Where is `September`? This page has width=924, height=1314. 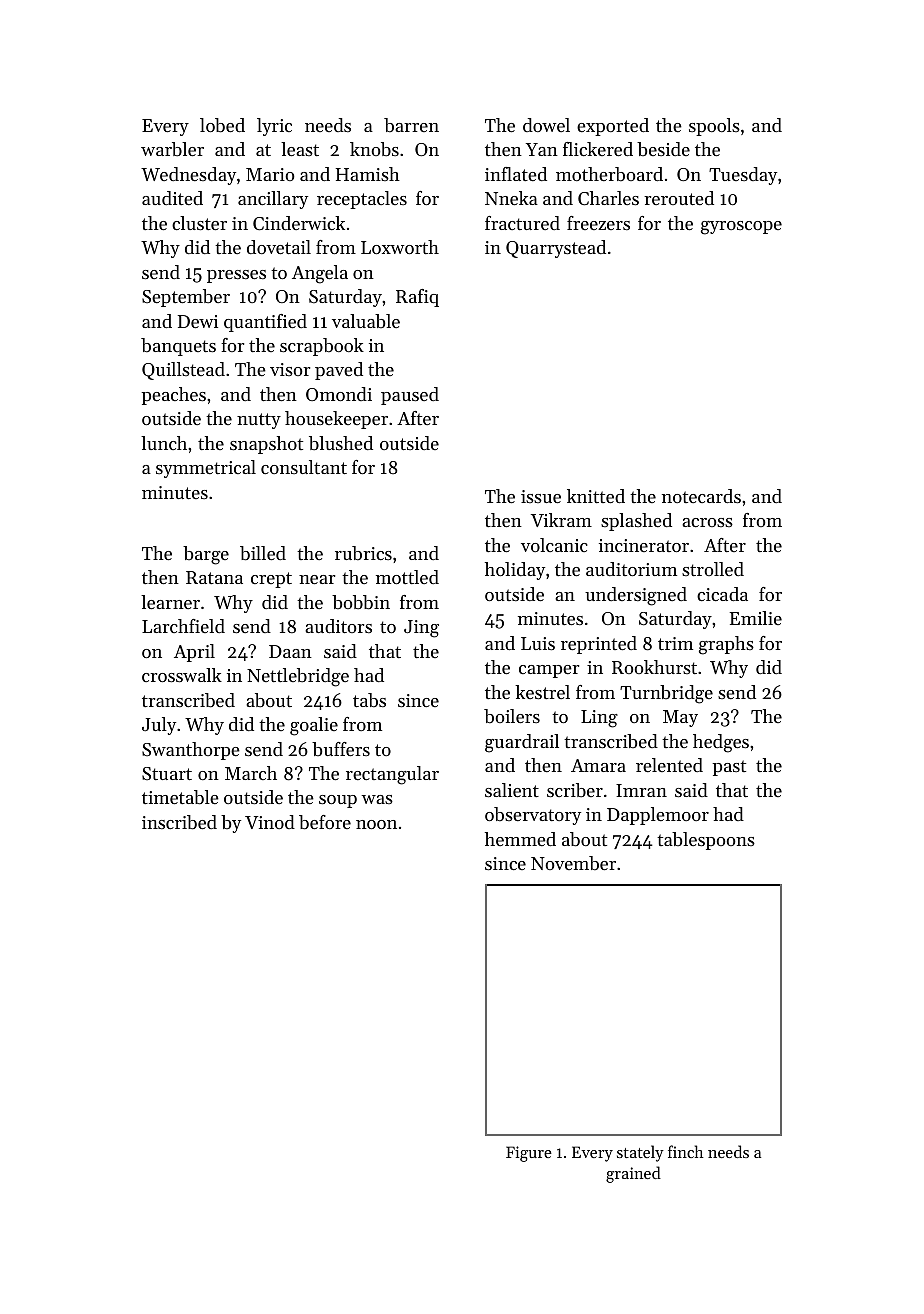
September is located at coordinates (186, 298).
